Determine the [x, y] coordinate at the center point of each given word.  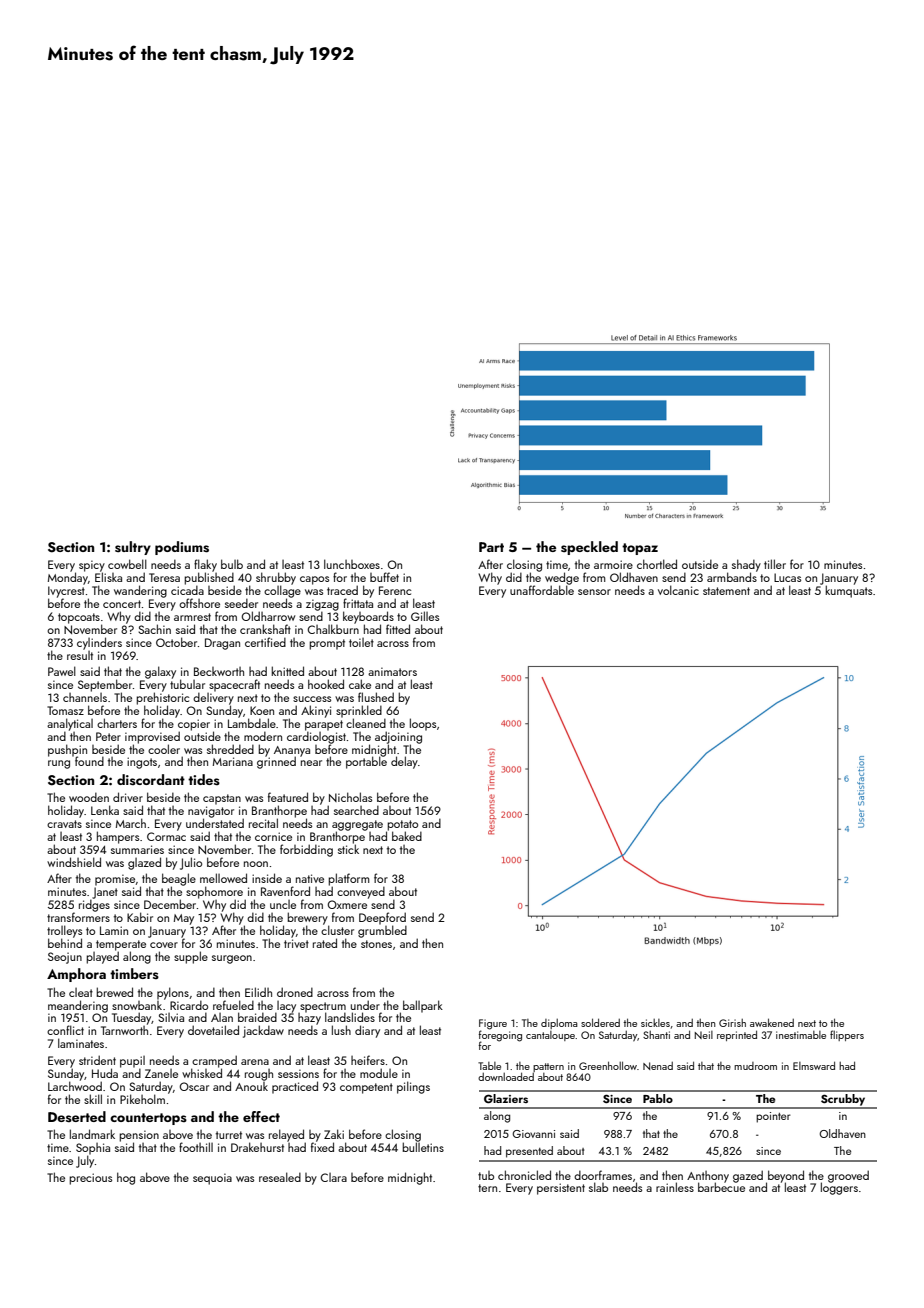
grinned [276, 763]
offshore [199, 603]
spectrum [323, 1007]
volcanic [678, 590]
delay [404, 762]
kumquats [848, 591]
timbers [134, 973]
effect [261, 1116]
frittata [358, 603]
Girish [732, 1023]
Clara [333, 1177]
